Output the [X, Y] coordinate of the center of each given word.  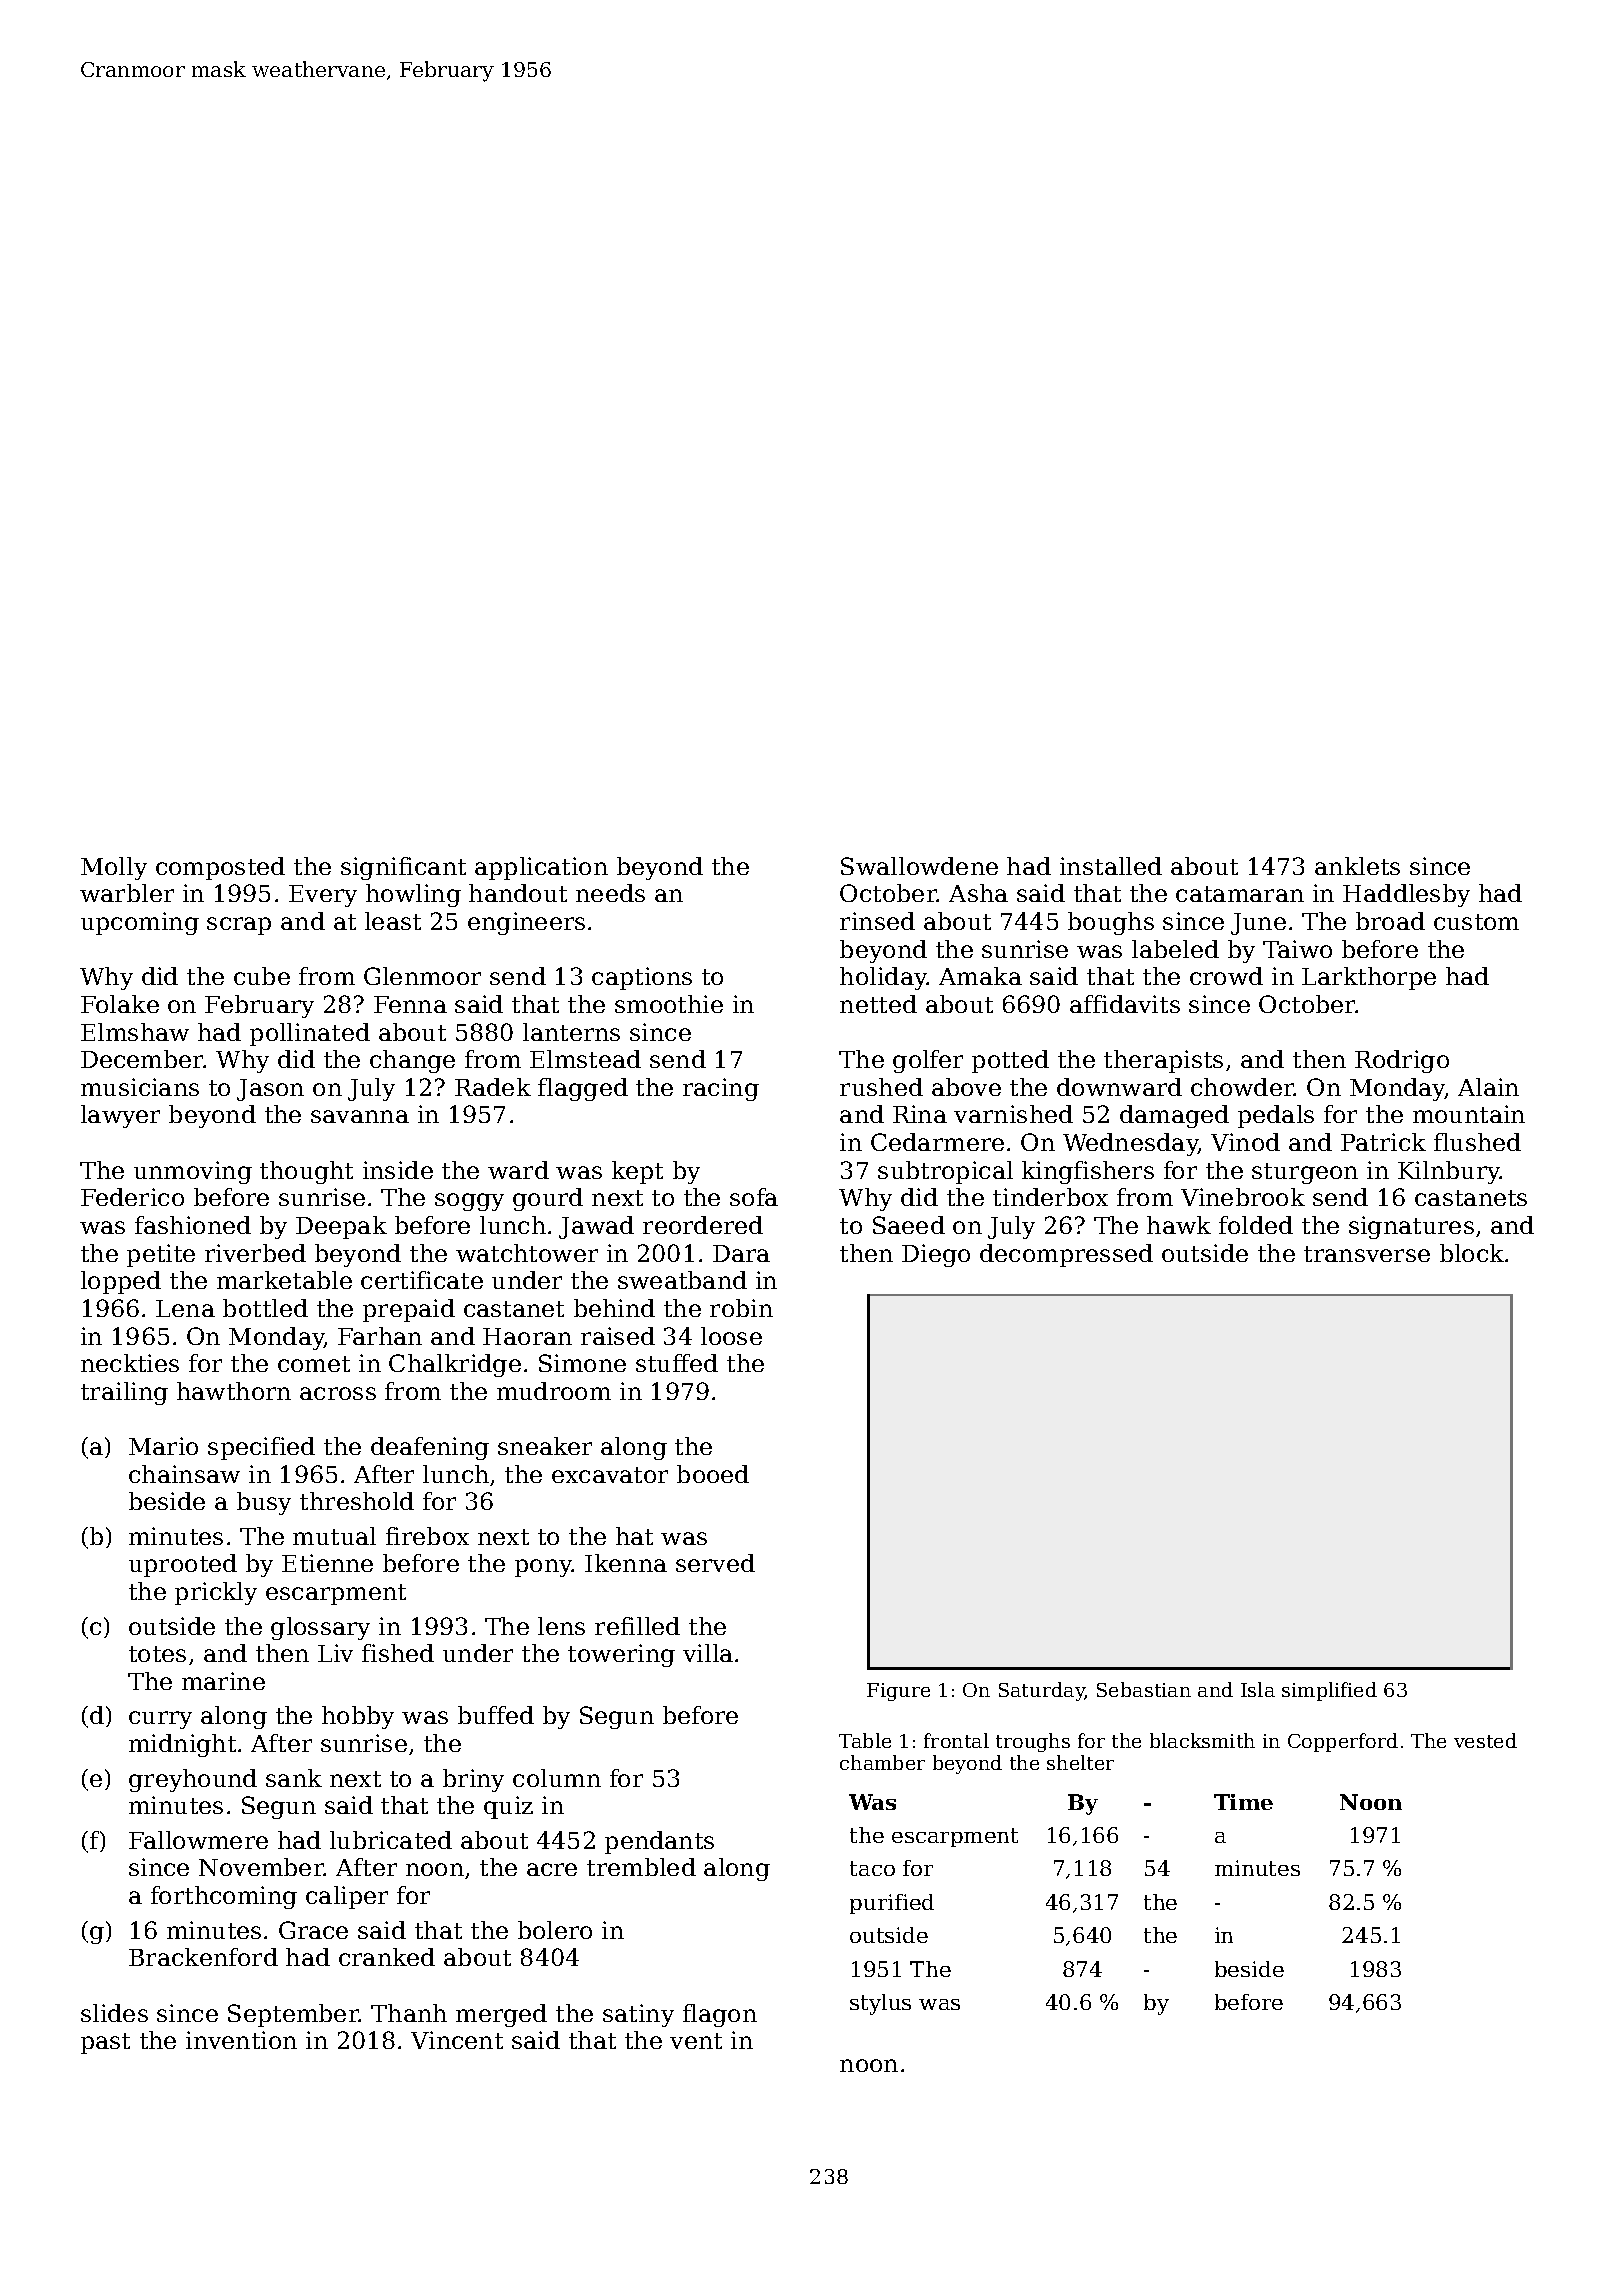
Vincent [457, 2040]
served [715, 1563]
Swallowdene [919, 866]
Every [323, 896]
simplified [1329, 1691]
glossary [320, 1628]
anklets [1357, 866]
